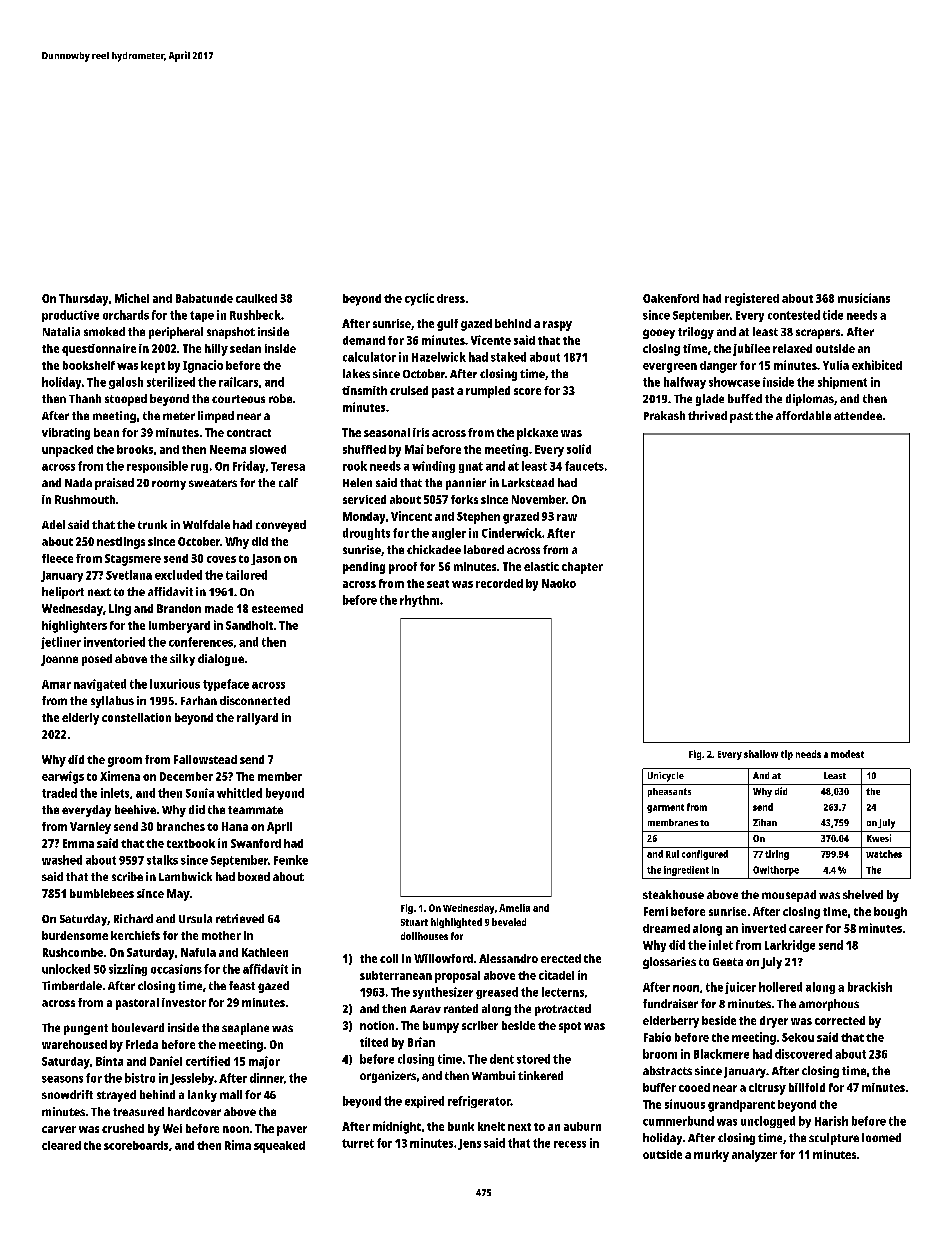 Image resolution: width=952 pixels, height=1233 pixels. Describe the element at coordinates (268, 449) in the page. I see `slowed` at that location.
